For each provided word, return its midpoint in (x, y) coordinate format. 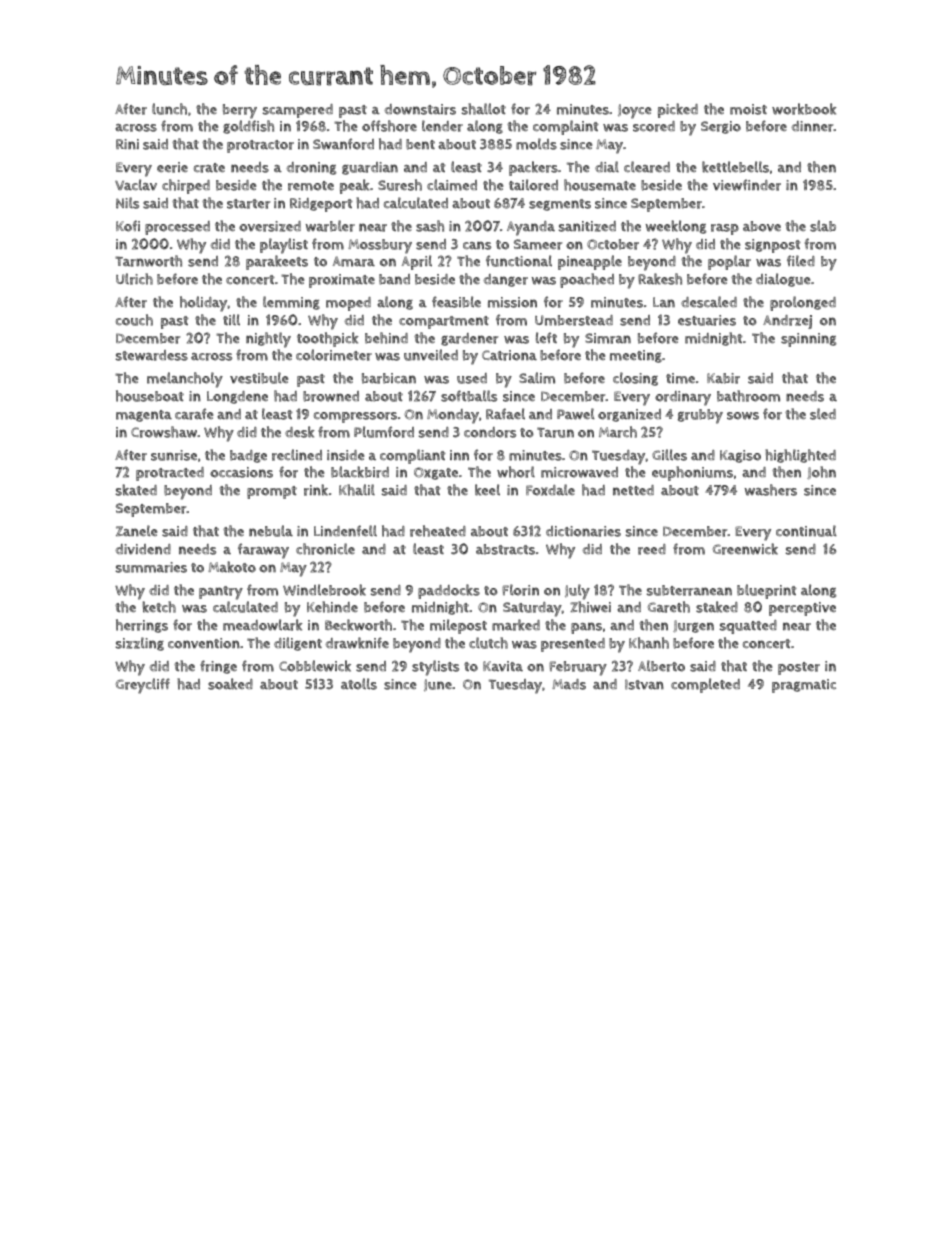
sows (743, 416)
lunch (169, 109)
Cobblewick (315, 666)
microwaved (579, 472)
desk (299, 432)
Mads (569, 684)
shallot (484, 109)
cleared (647, 167)
